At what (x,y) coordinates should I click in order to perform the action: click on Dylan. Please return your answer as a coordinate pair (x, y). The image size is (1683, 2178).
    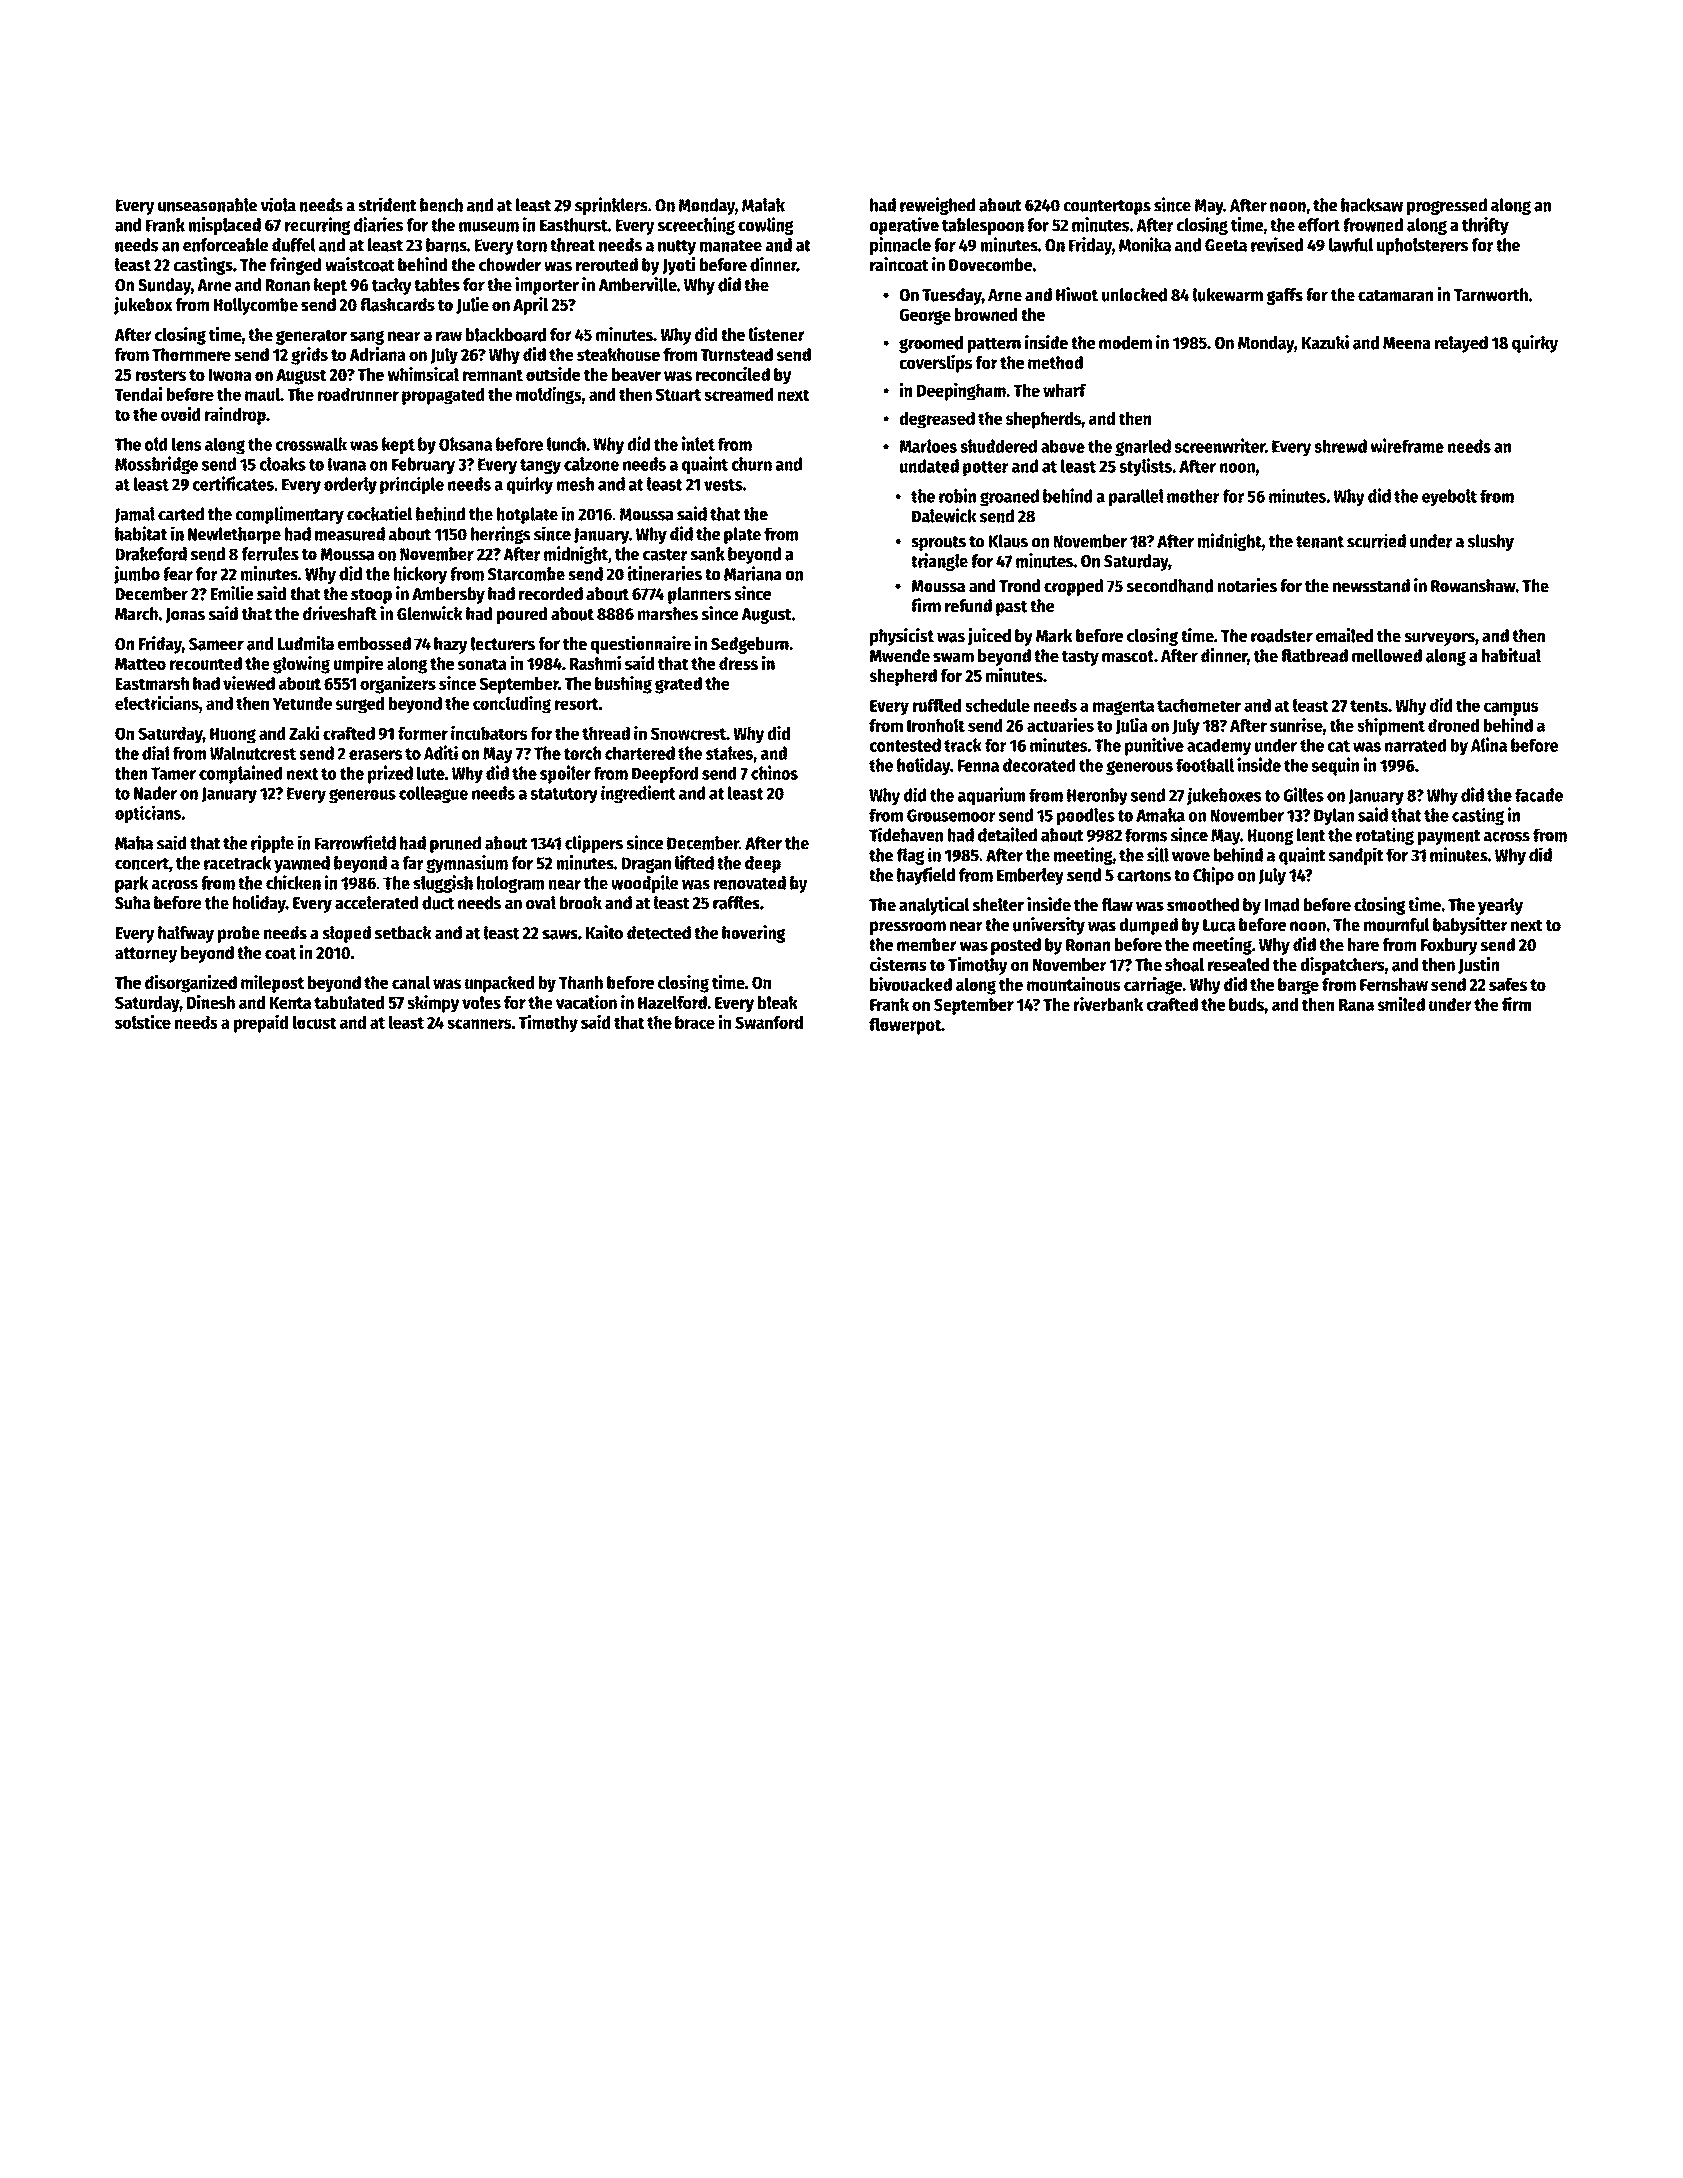
    Looking at the image, I should click on (1334, 817).
